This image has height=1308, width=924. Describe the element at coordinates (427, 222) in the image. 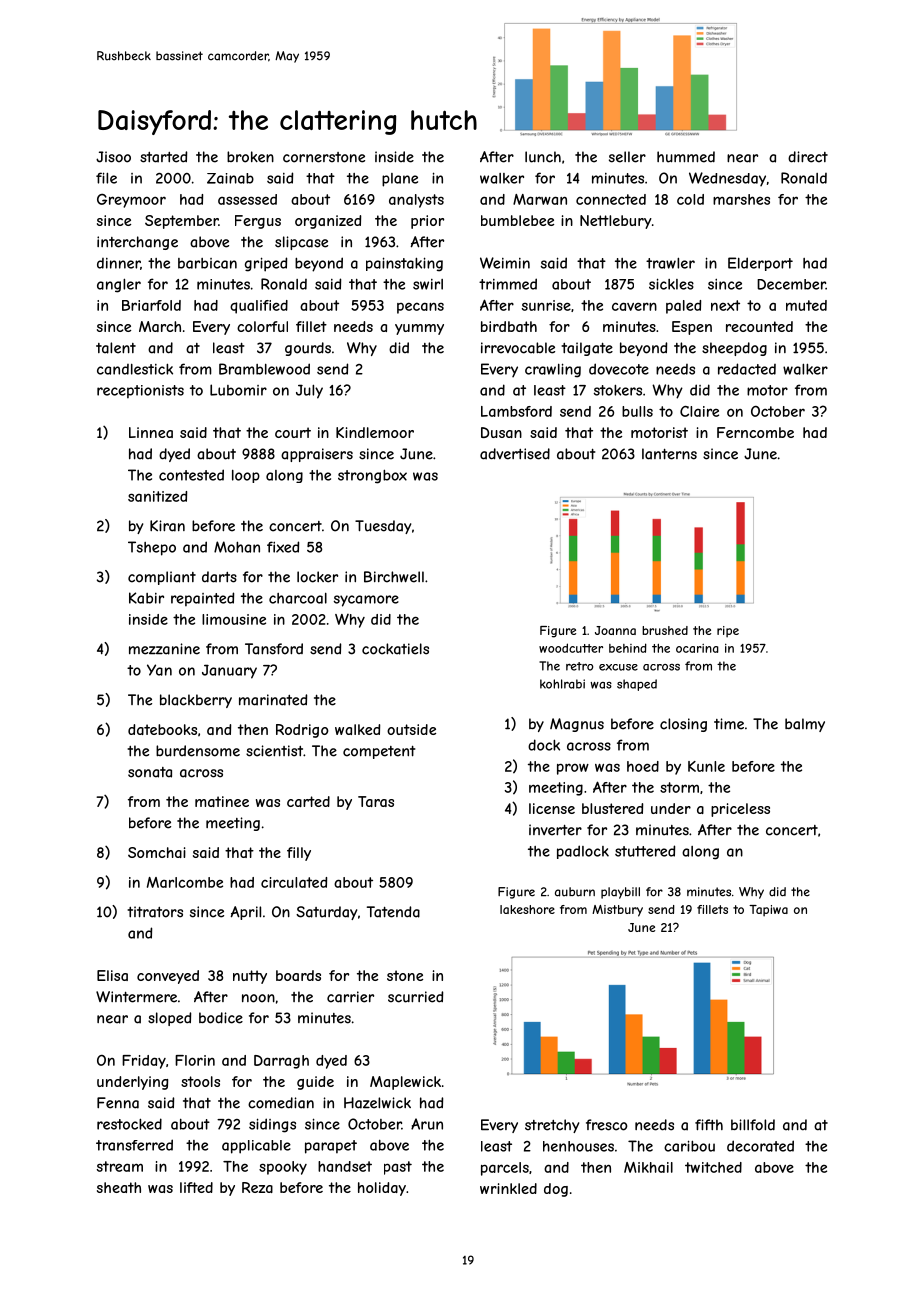

I see `prior` at that location.
